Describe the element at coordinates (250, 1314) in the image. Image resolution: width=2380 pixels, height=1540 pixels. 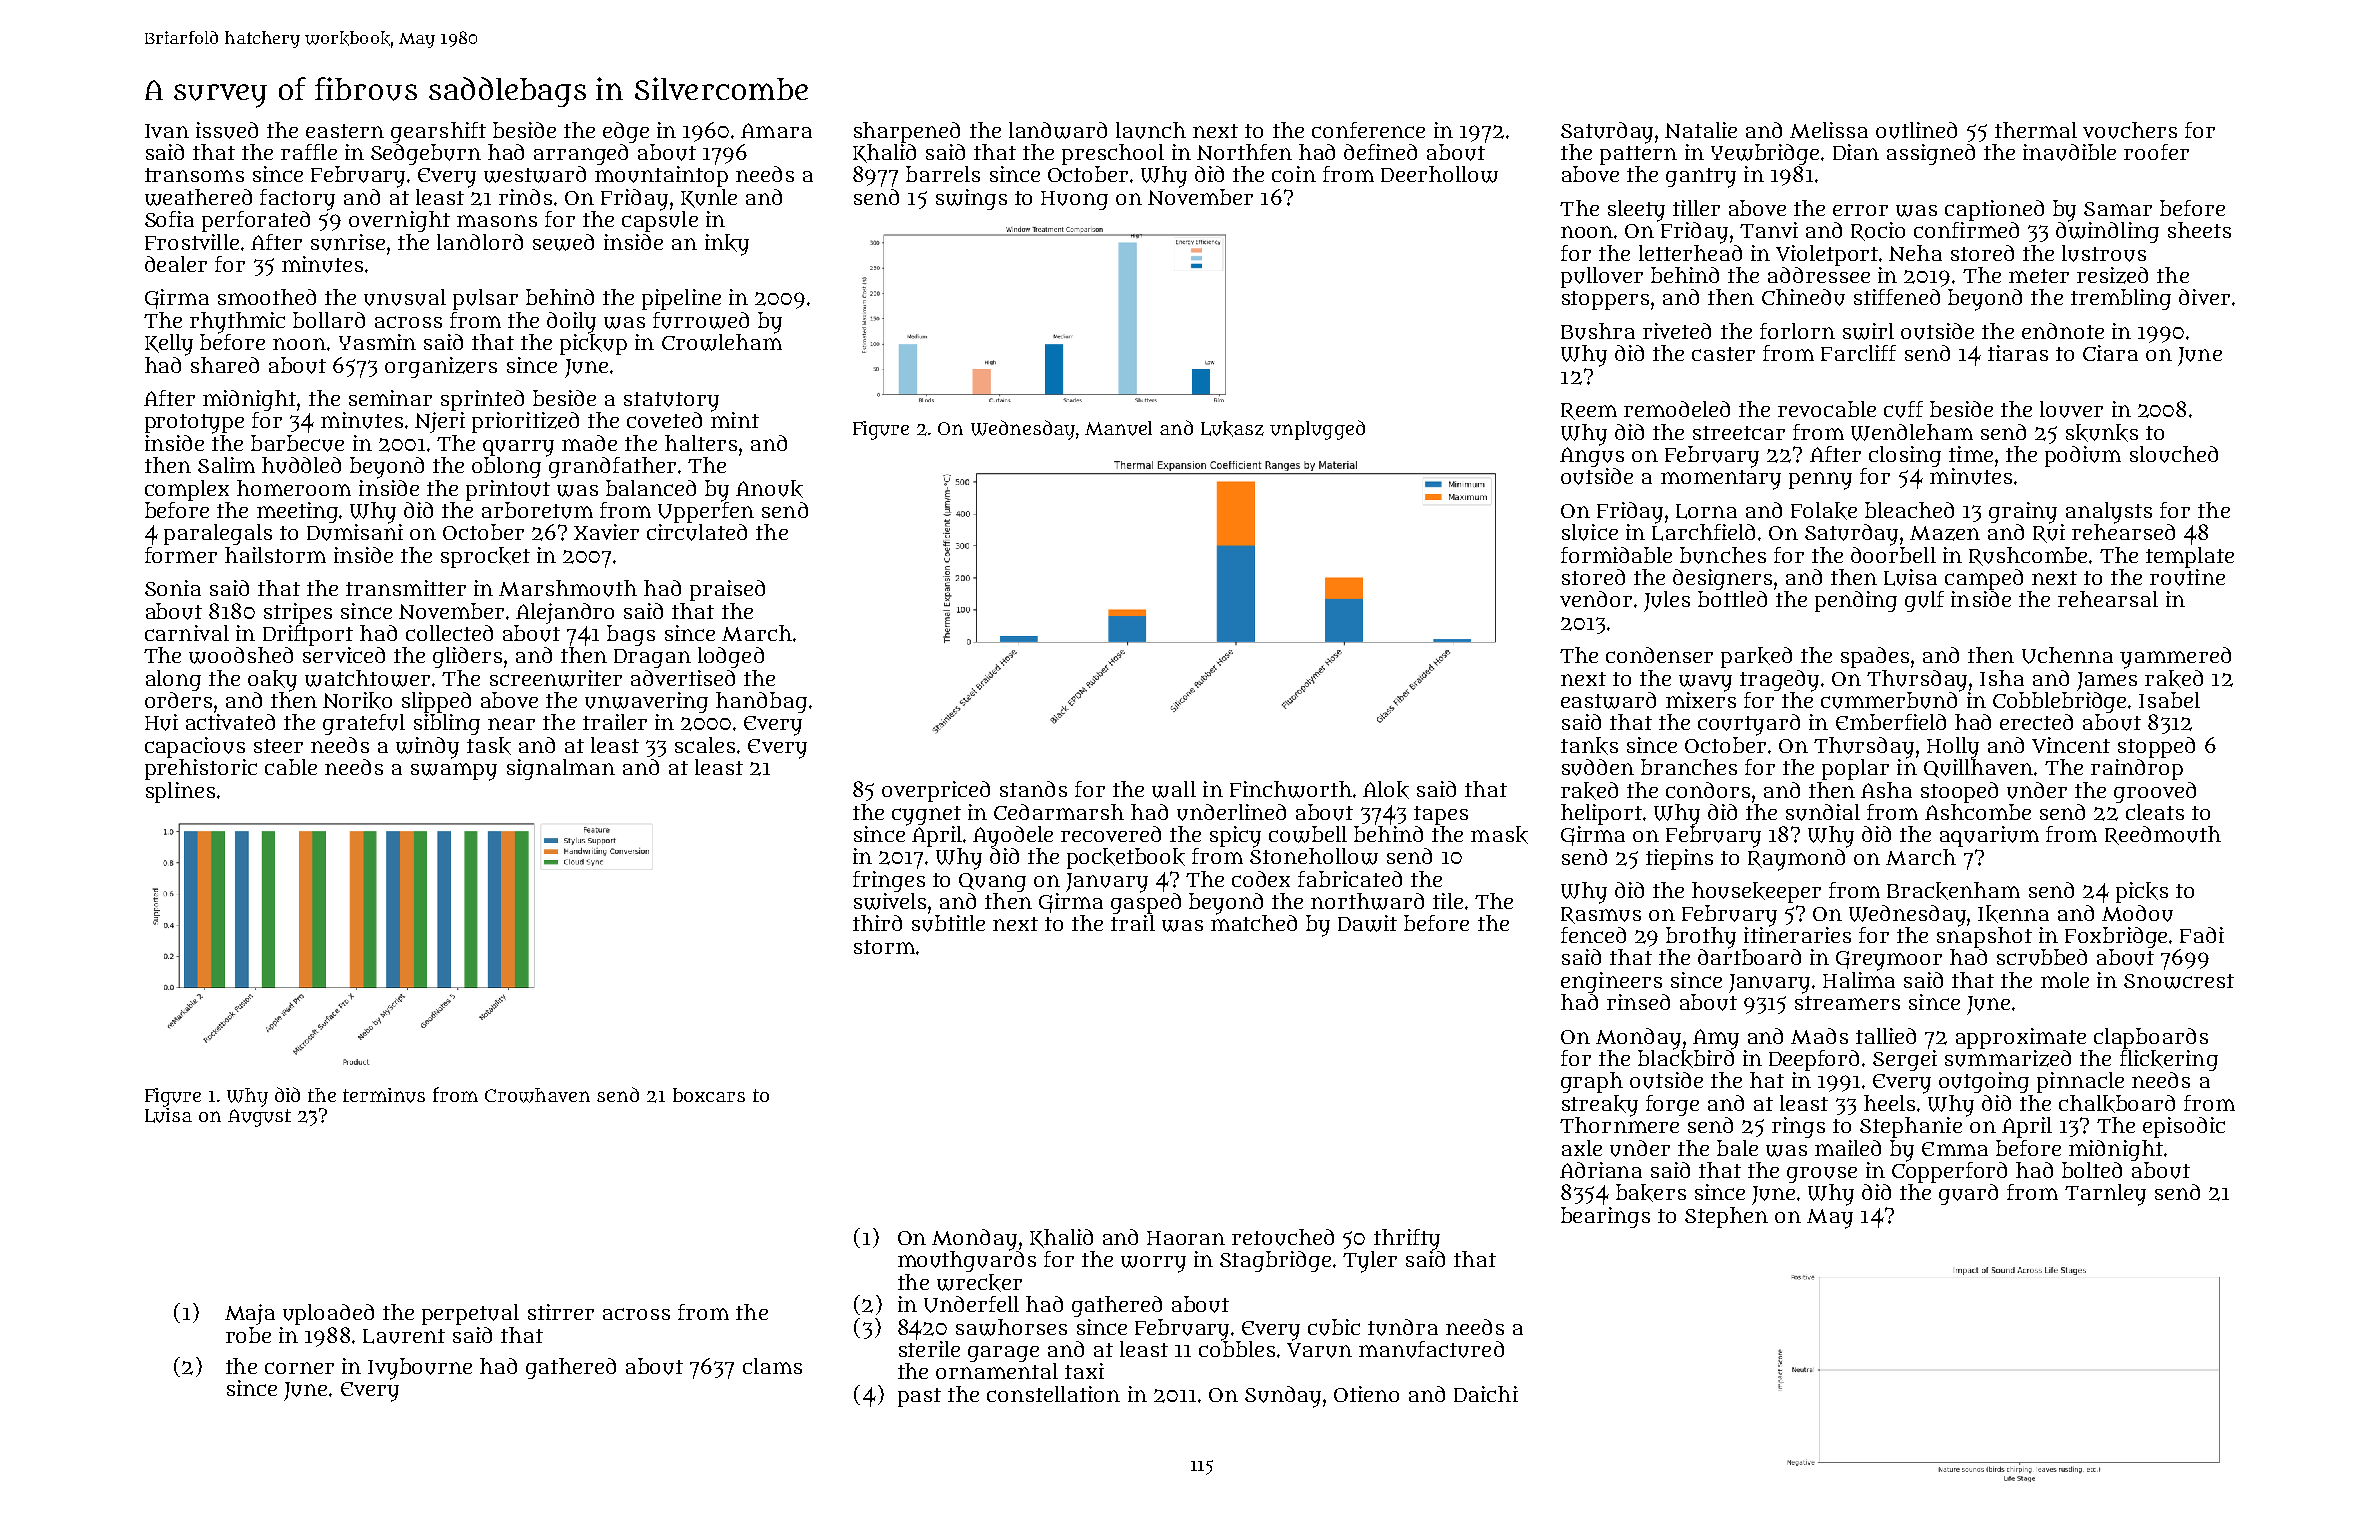
I see `Maja` at that location.
